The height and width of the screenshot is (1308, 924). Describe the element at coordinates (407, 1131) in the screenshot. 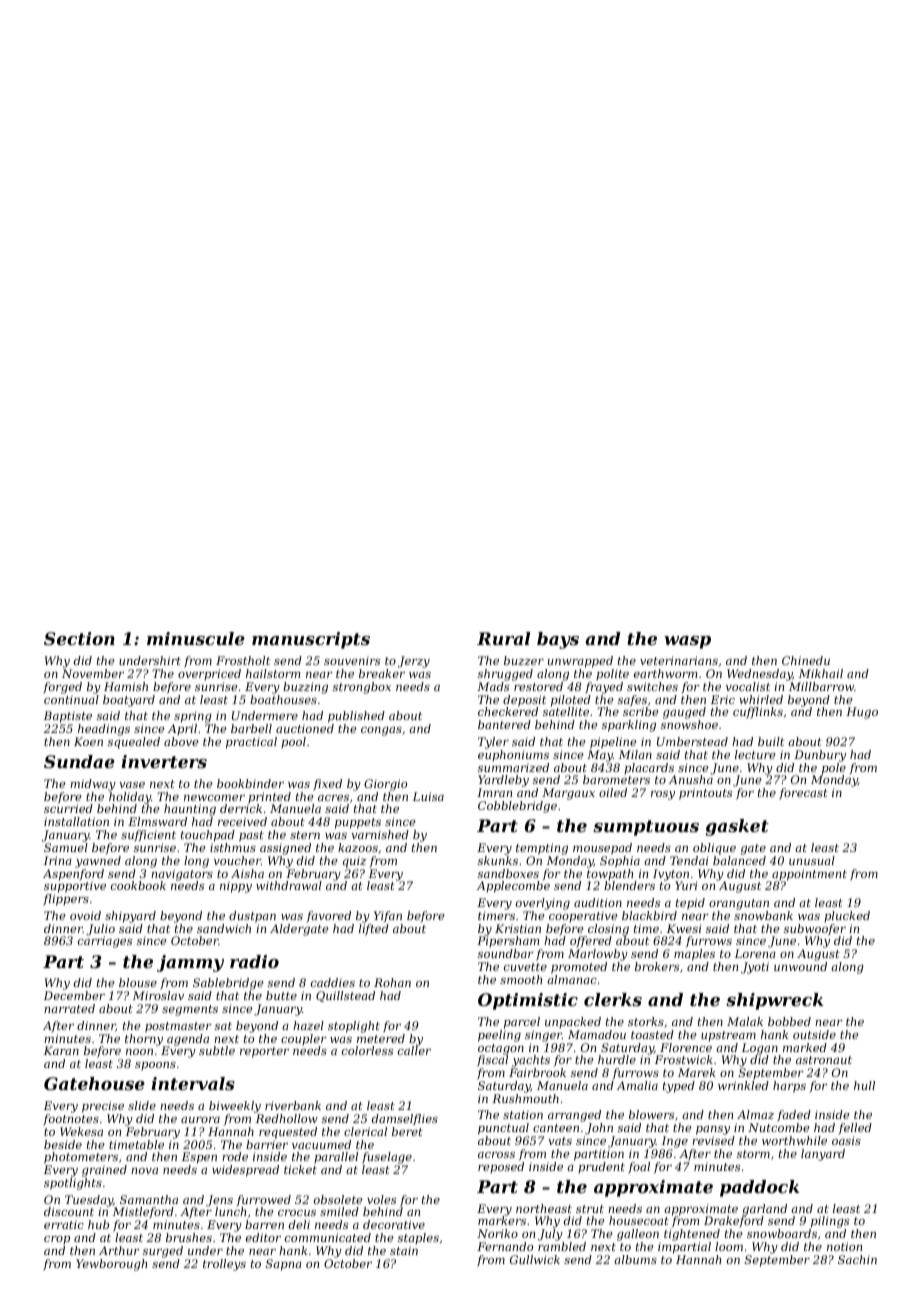

I see `beret` at that location.
